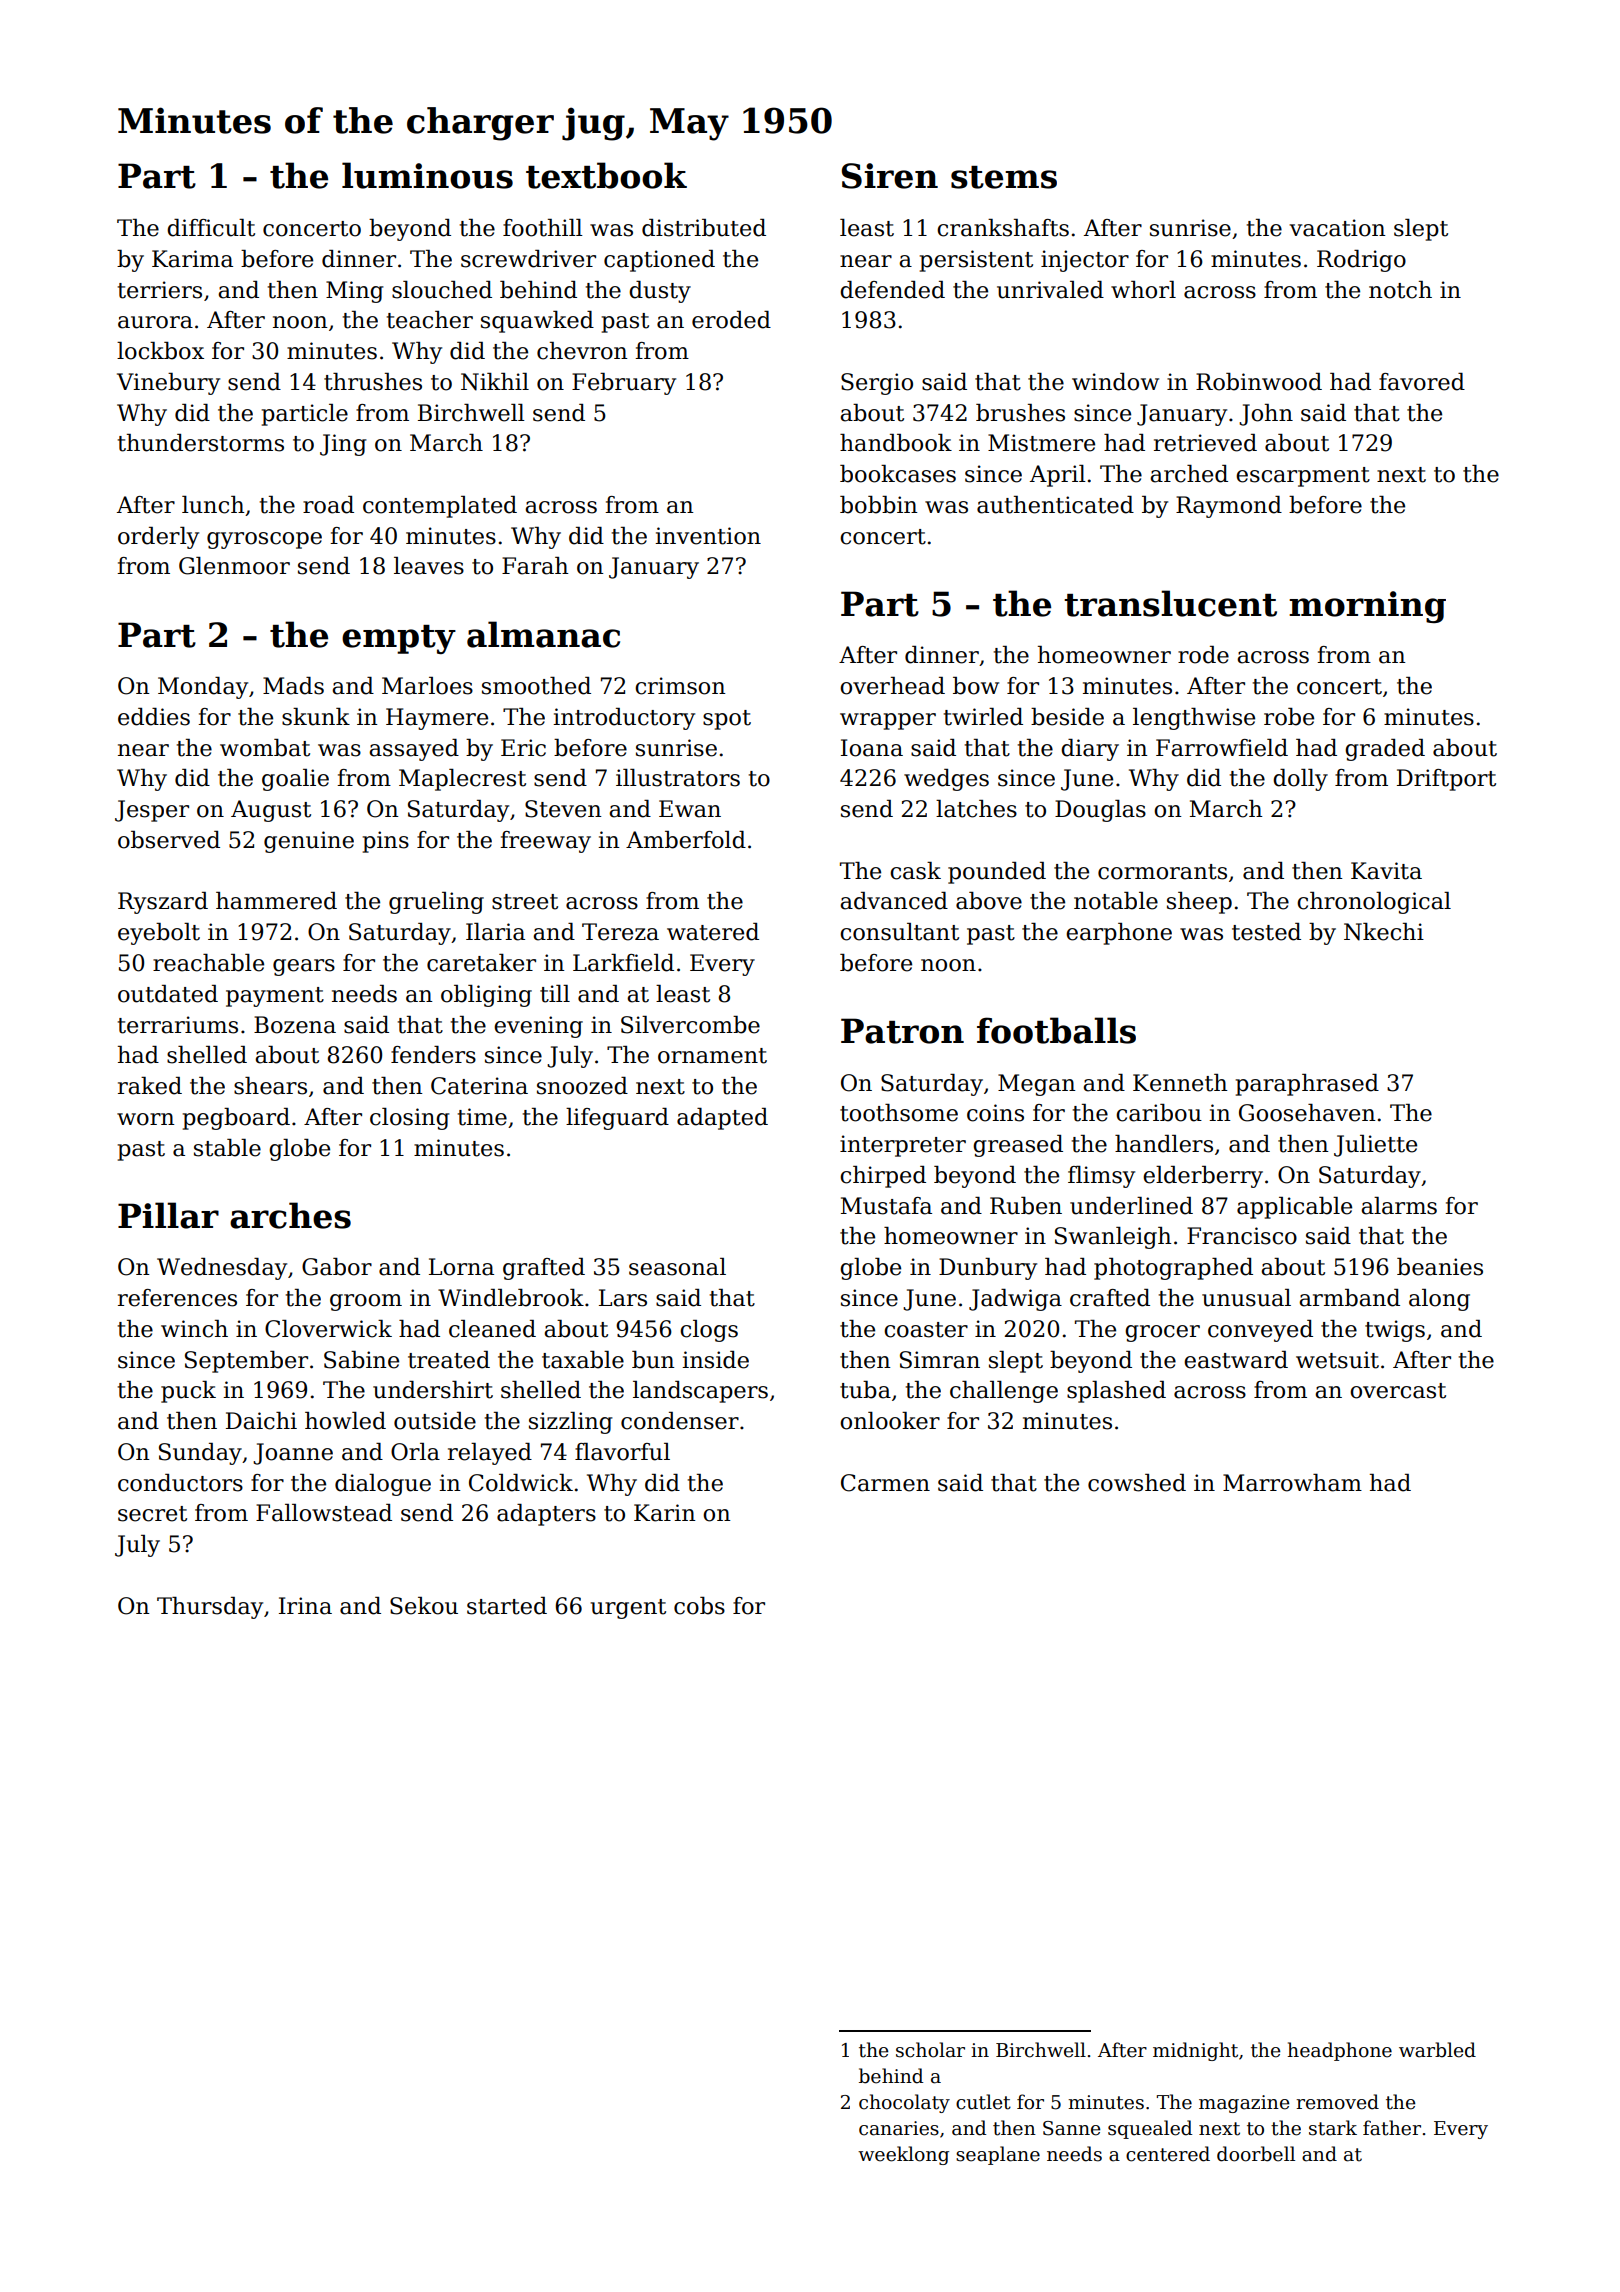 The height and width of the document is (2292, 1620). What do you see at coordinates (1337, 228) in the document?
I see `vacation` at bounding box center [1337, 228].
